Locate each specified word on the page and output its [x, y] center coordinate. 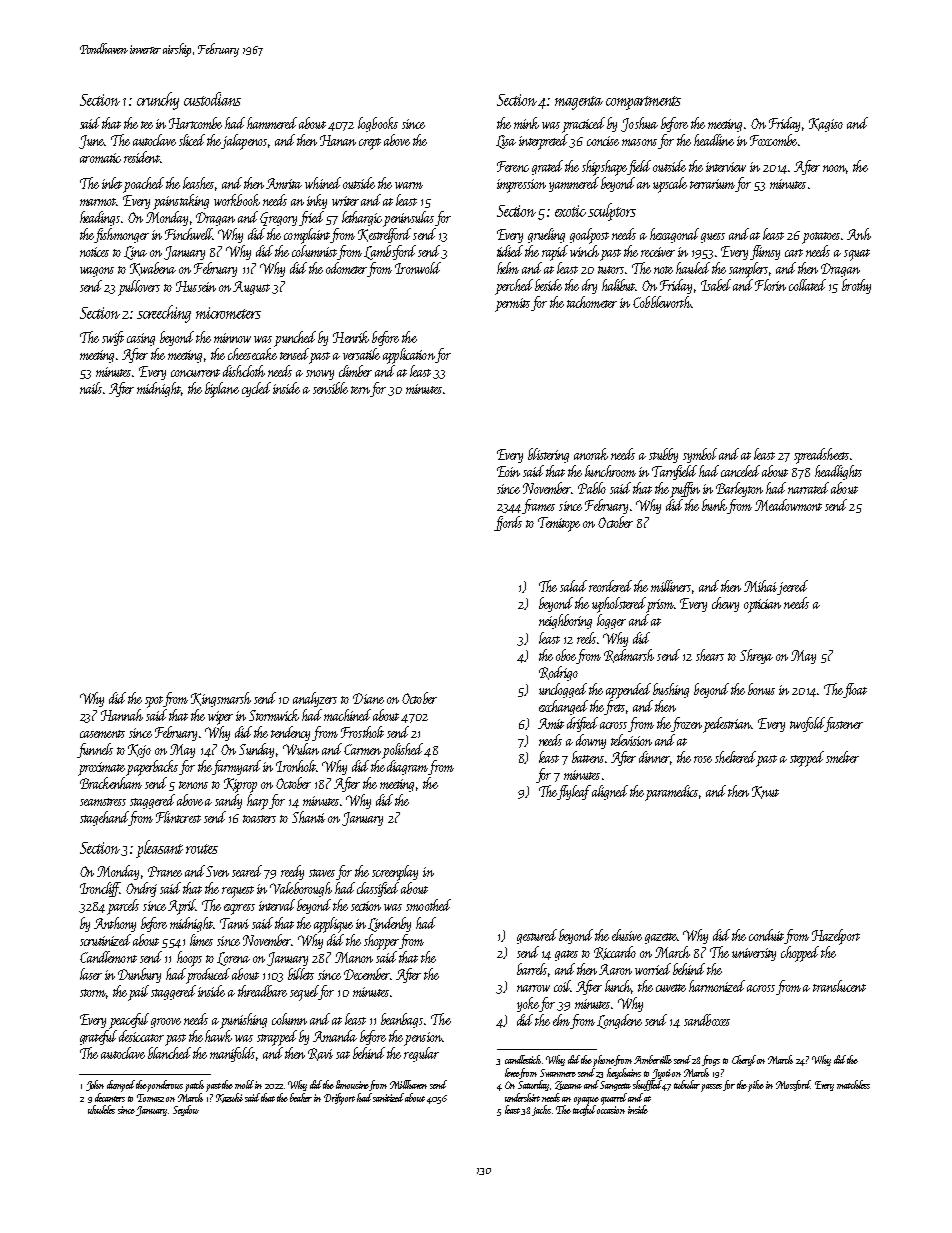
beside [548, 285]
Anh [859, 234]
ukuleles [101, 1109]
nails [91, 388]
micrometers [228, 313]
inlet [112, 183]
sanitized [388, 1097]
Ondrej [141, 889]
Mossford [793, 1085]
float [855, 690]
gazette [661, 938]
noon [835, 169]
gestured [537, 936]
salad [573, 586]
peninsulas [408, 219]
